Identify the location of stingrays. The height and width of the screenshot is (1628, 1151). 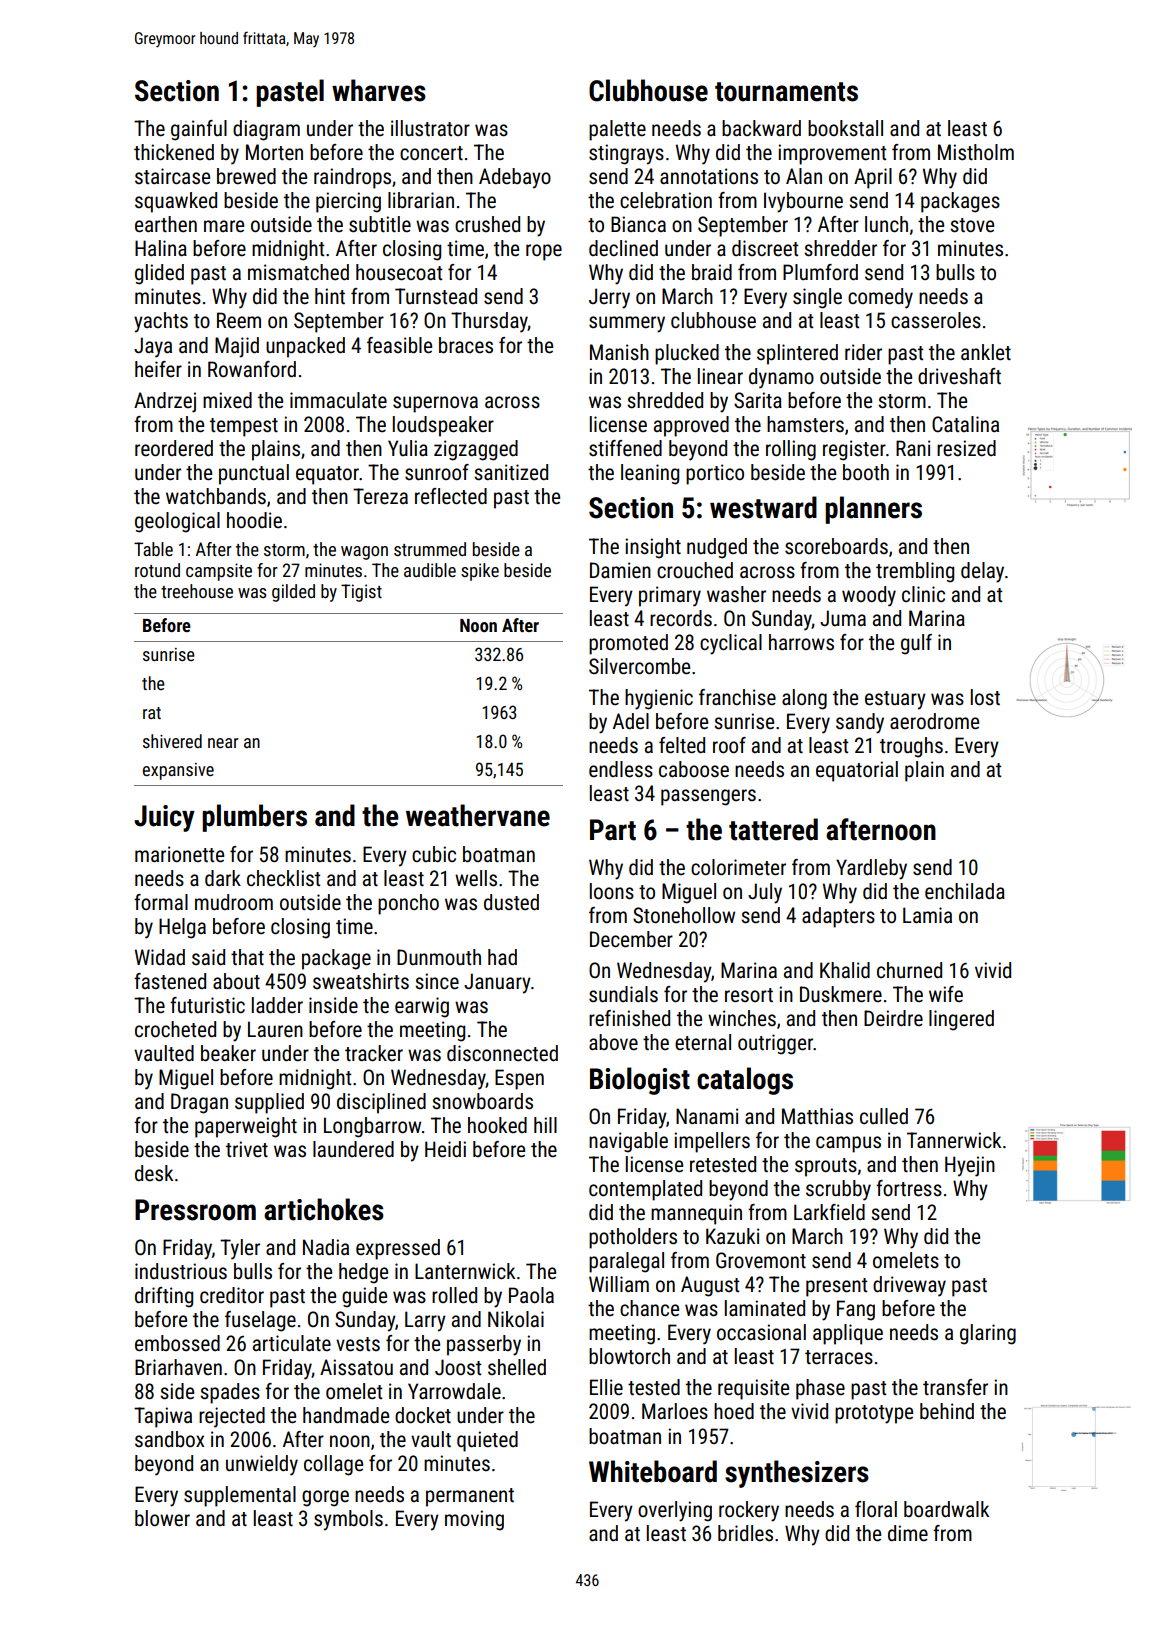
(626, 154).
